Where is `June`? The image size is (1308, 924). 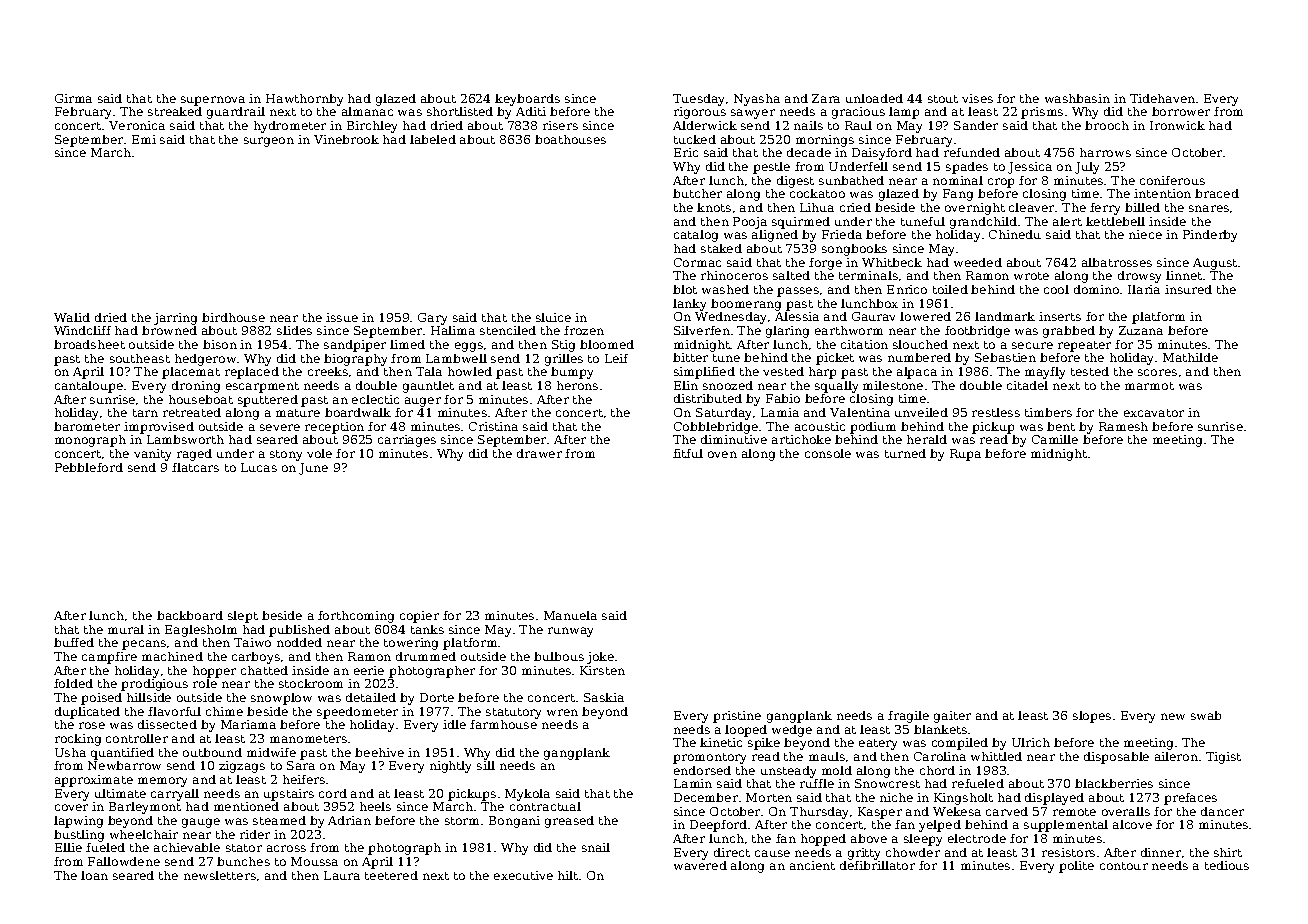 June is located at coordinates (313, 469).
